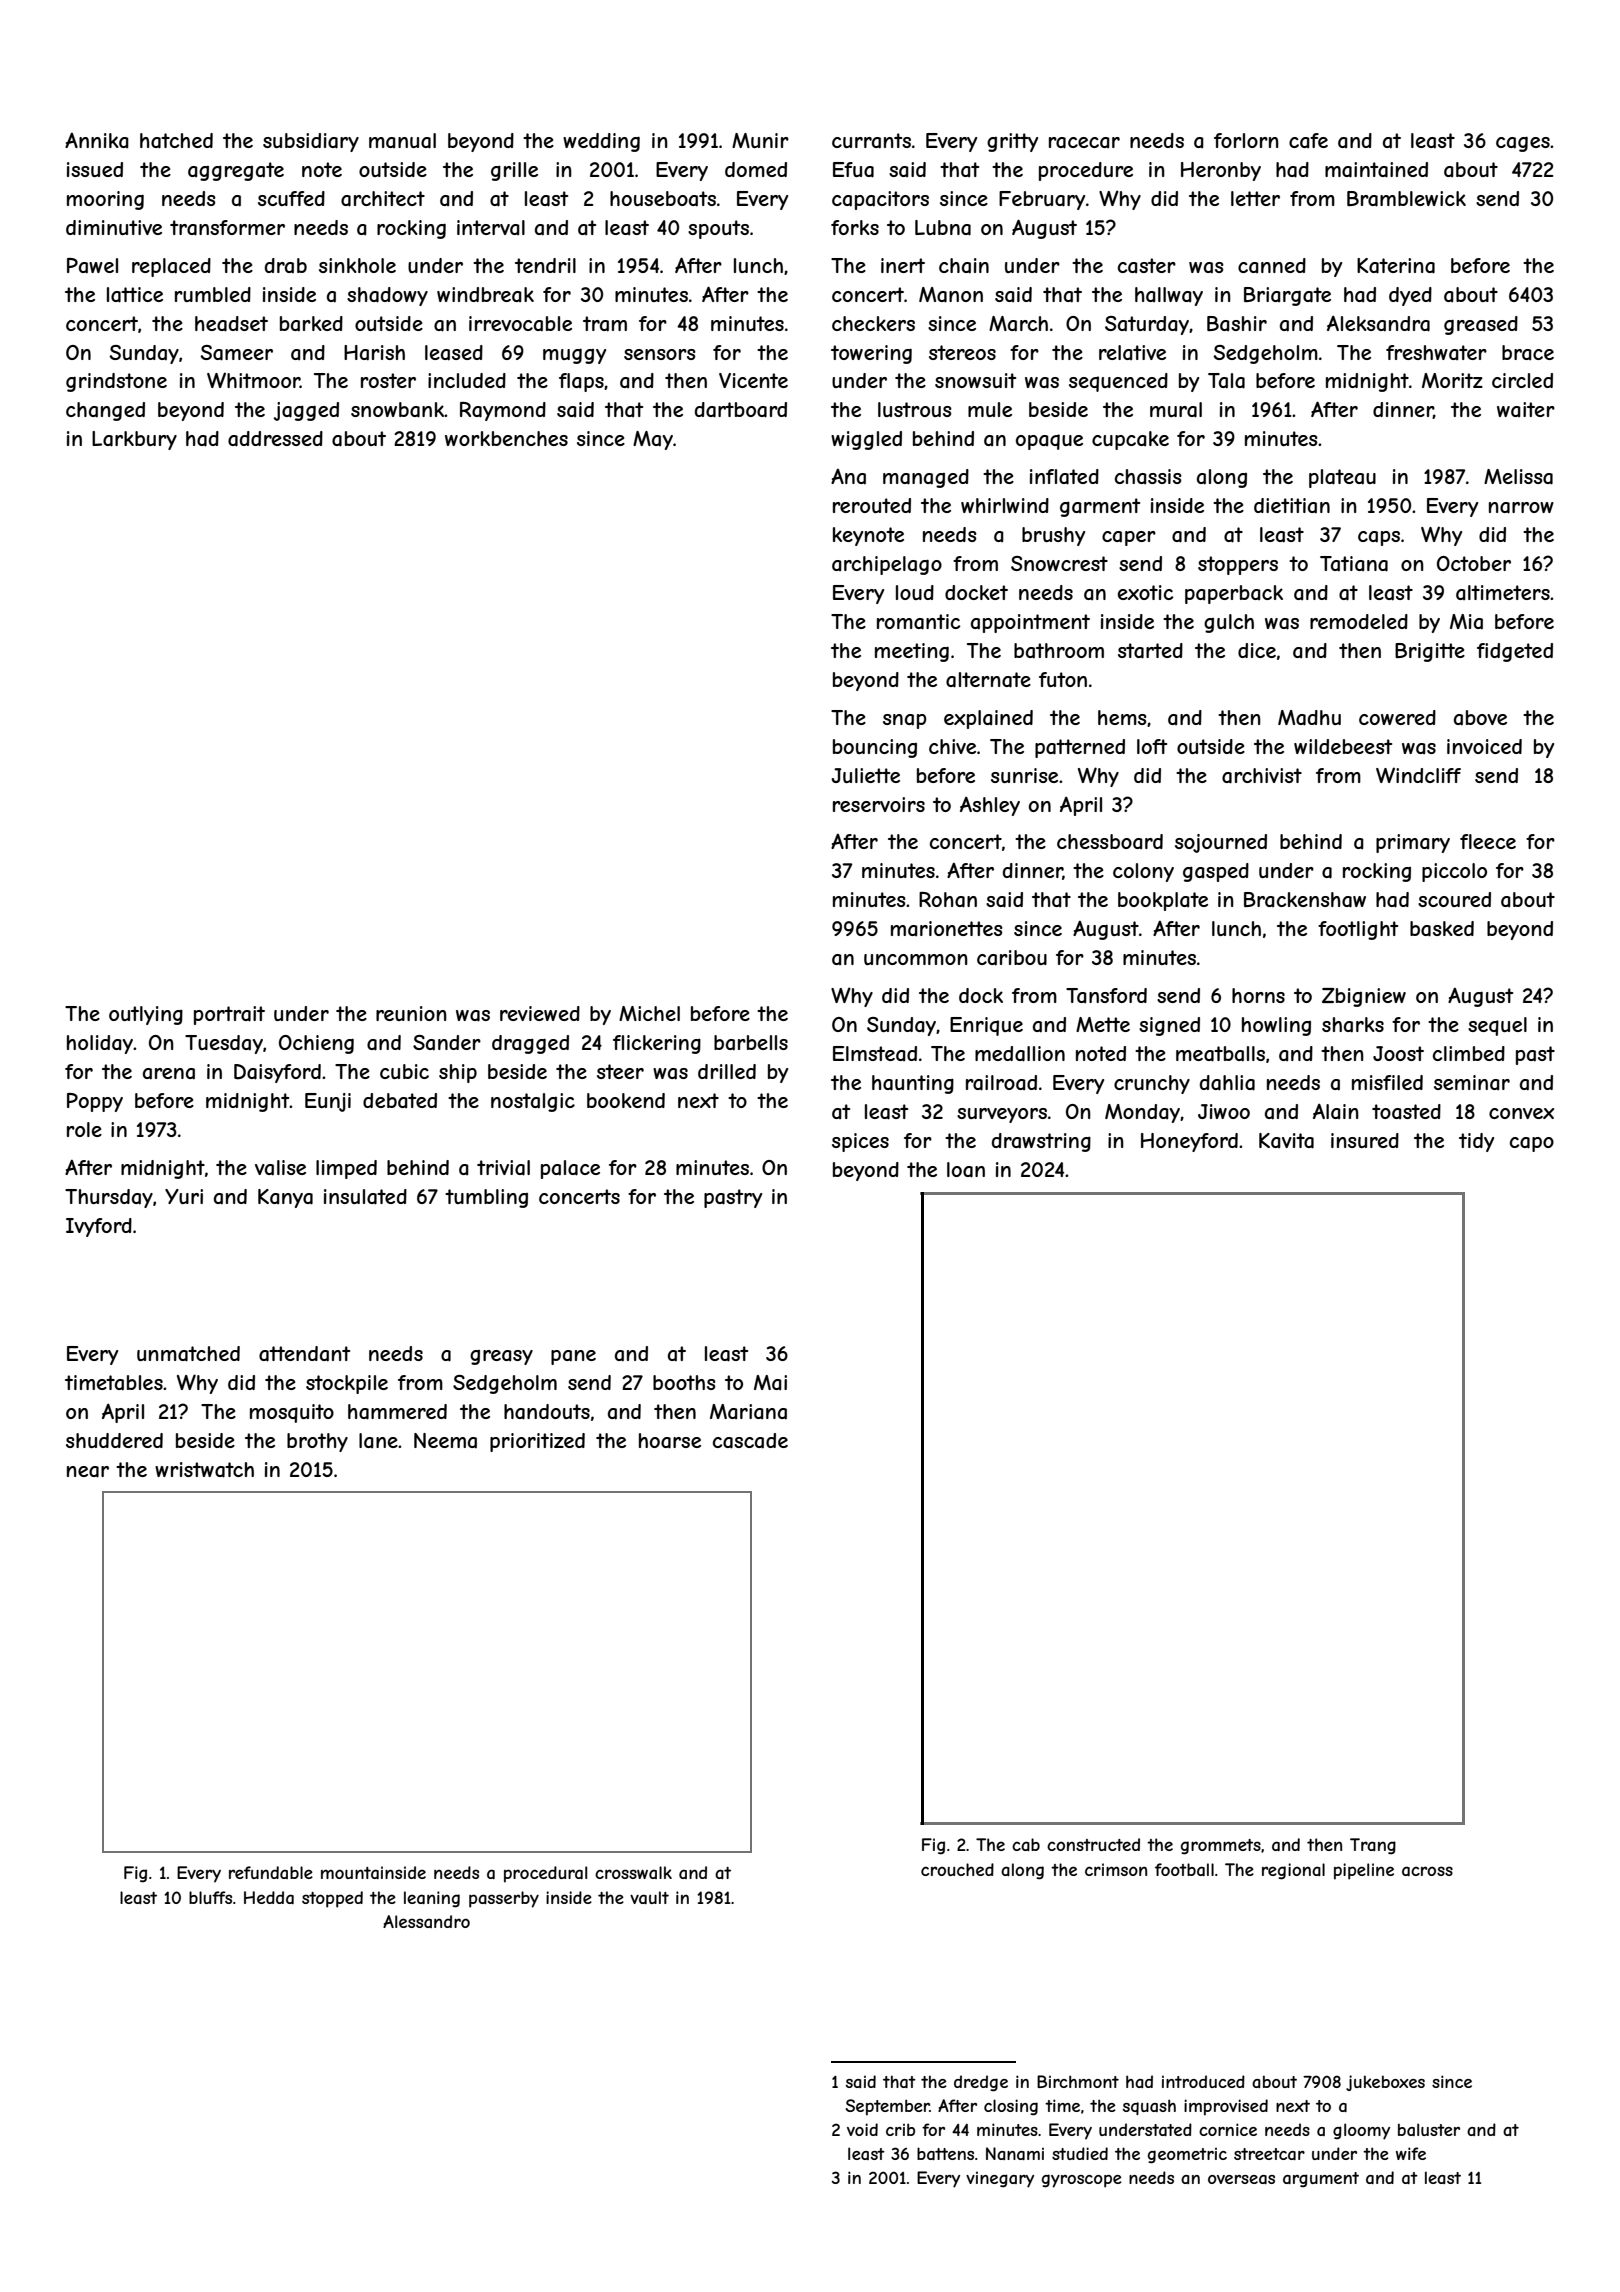  What do you see at coordinates (1015, 2153) in the screenshot?
I see `Nanami` at bounding box center [1015, 2153].
